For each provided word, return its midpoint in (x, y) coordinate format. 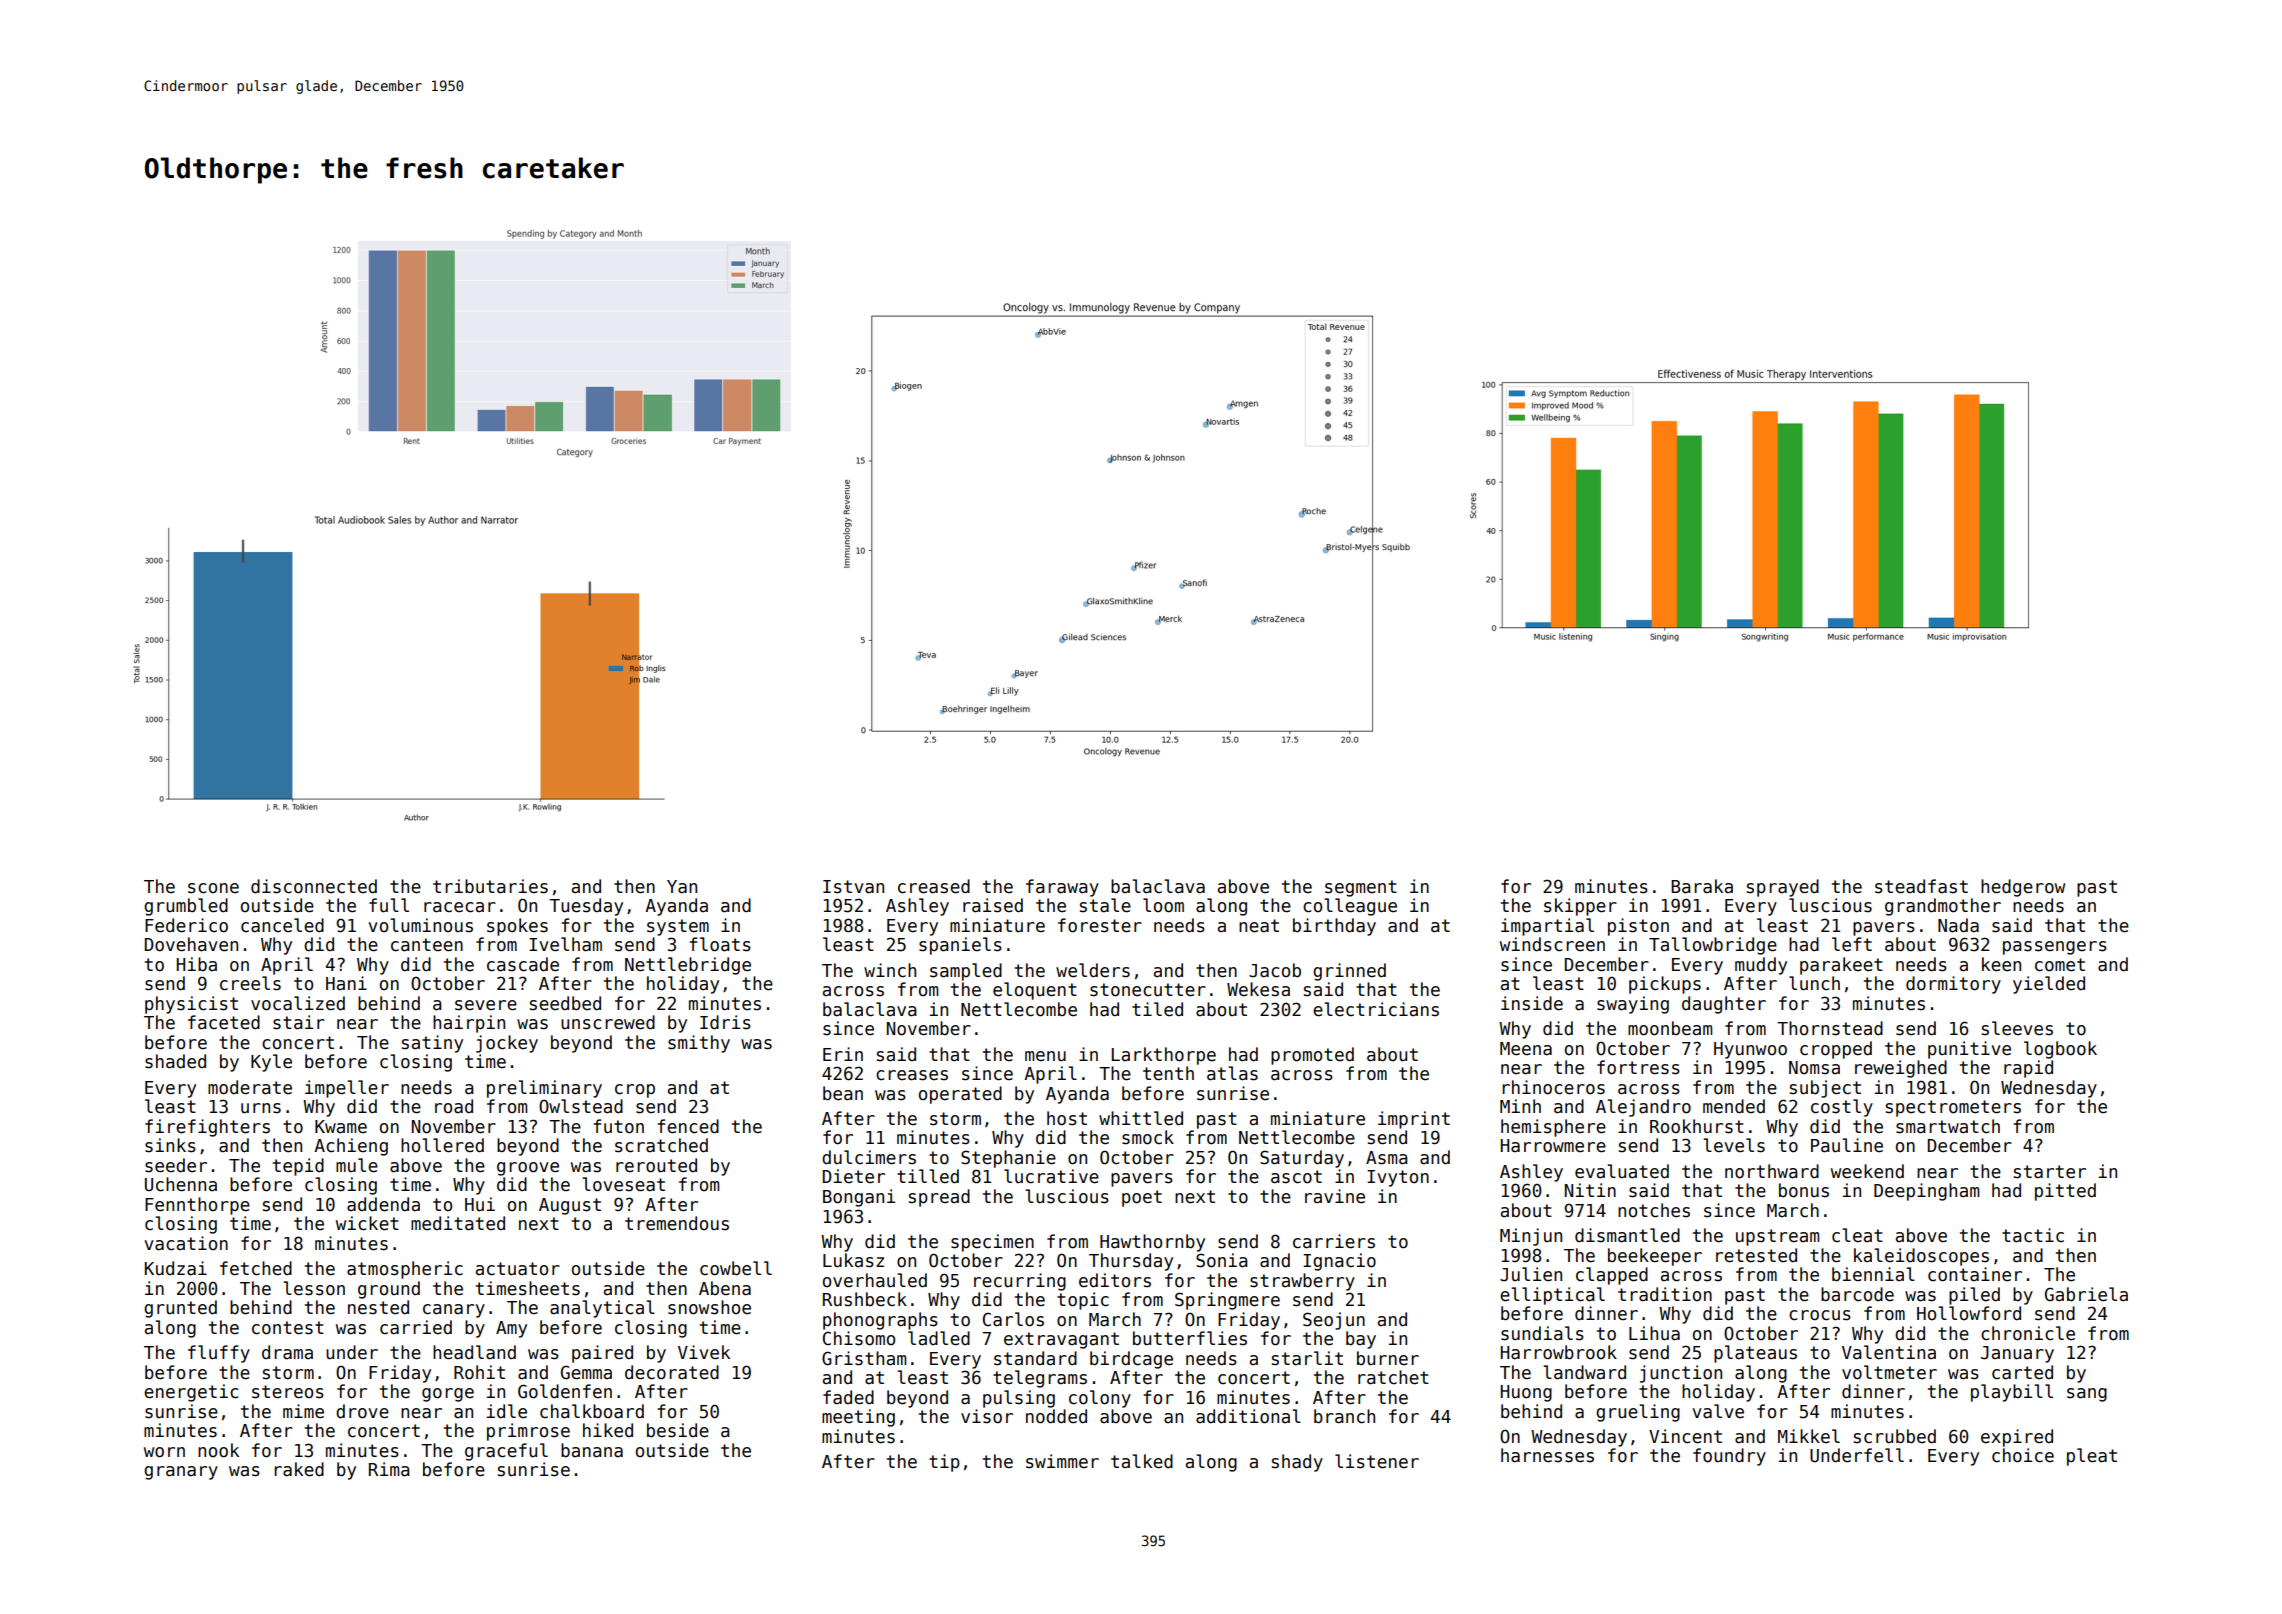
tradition (1665, 1294)
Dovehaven (191, 944)
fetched (256, 1268)
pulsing (1019, 1399)
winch (890, 970)
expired (2017, 1438)
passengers (2055, 948)
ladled (939, 1338)
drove (362, 1411)
